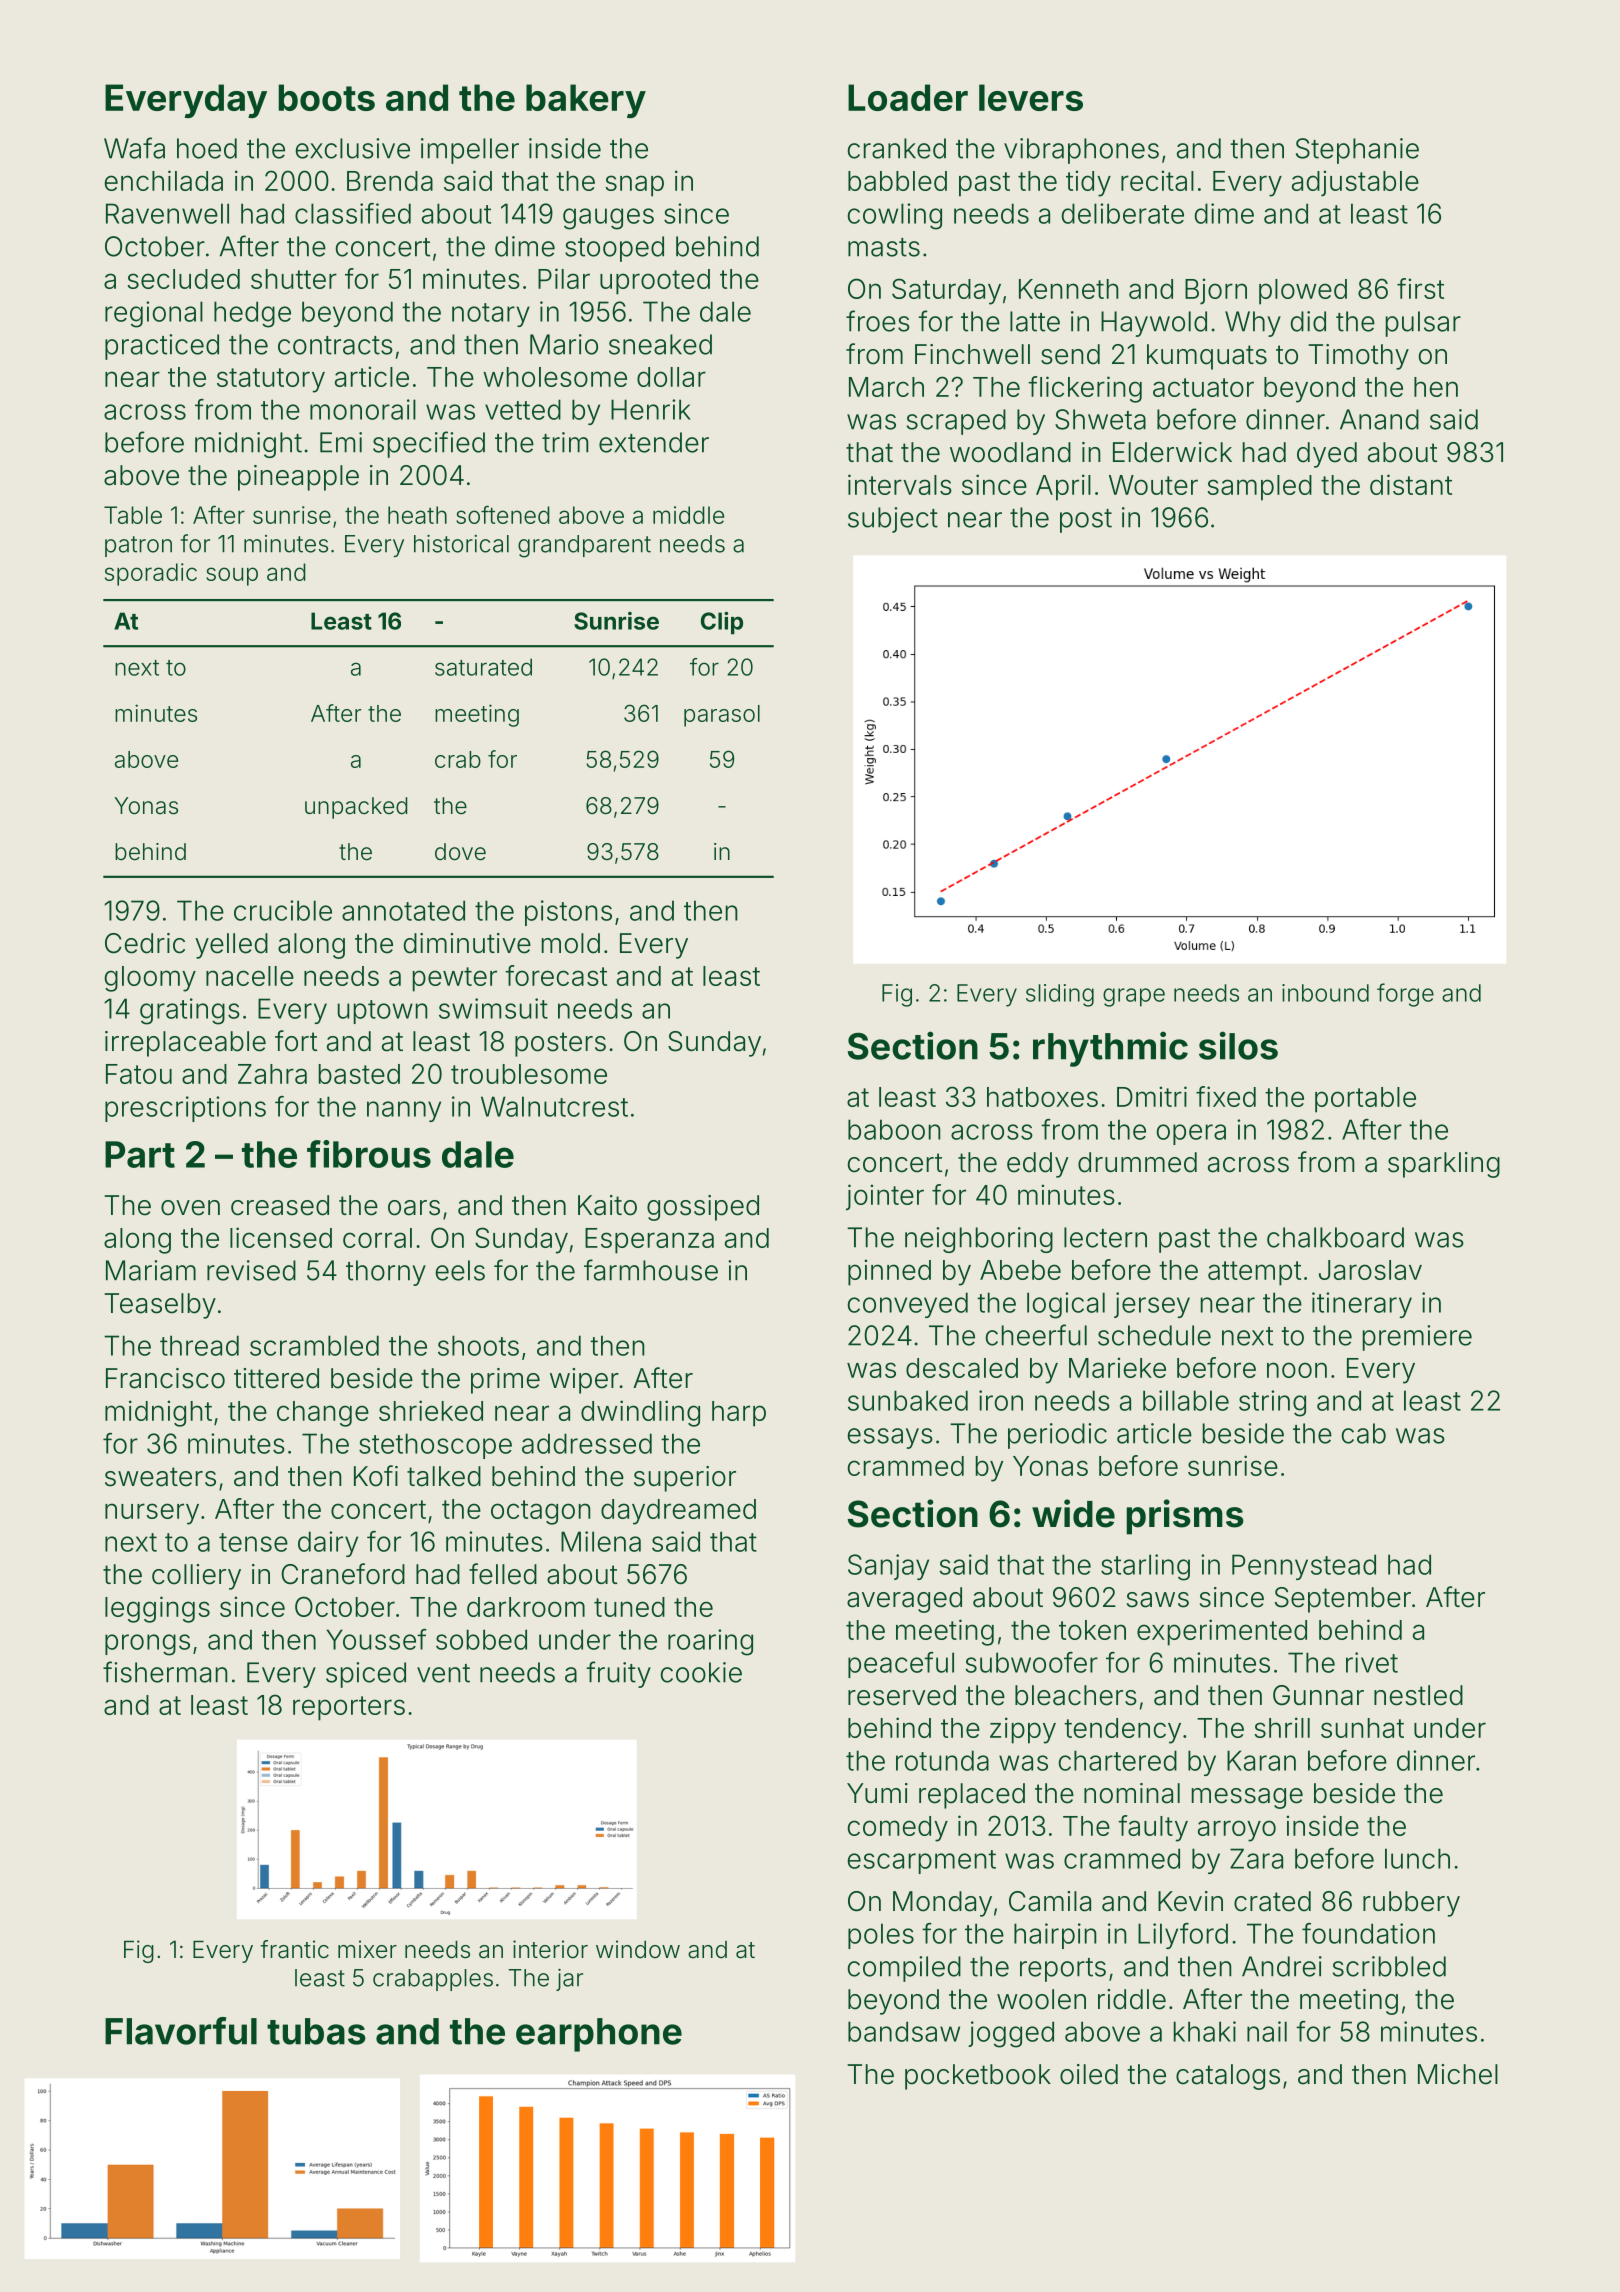 Image resolution: width=1620 pixels, height=2292 pixels. I want to click on farmhouse, so click(651, 1270).
